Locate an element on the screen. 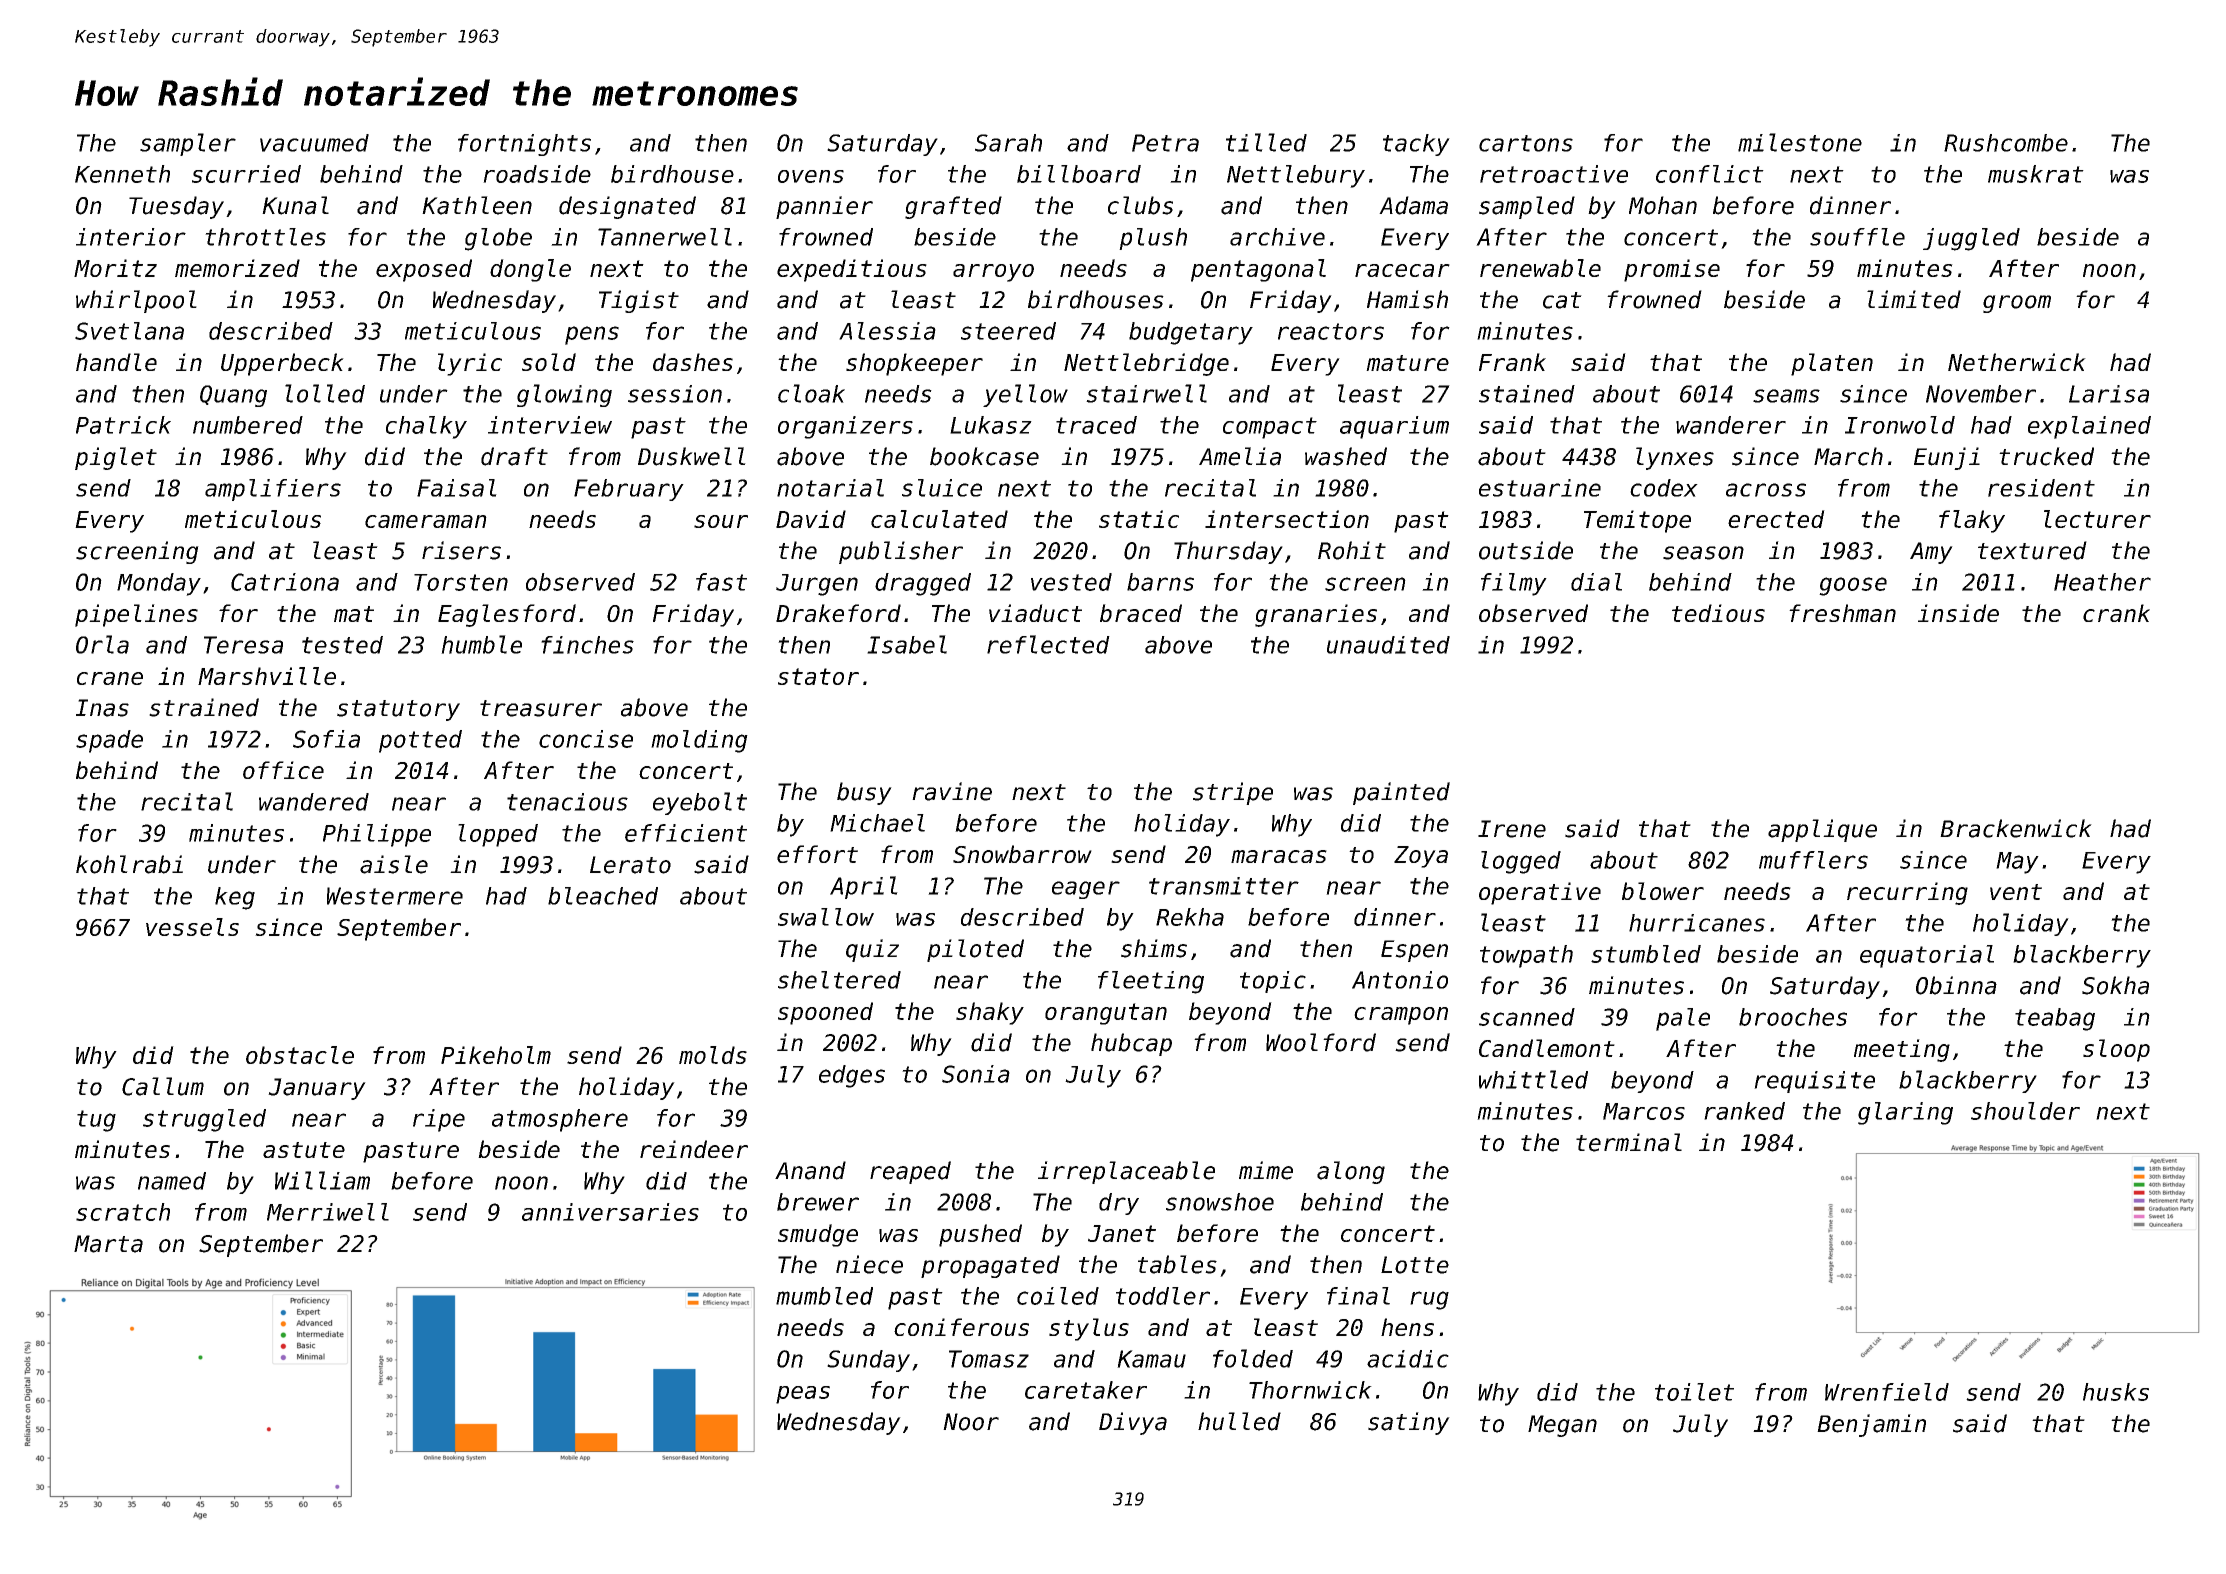  numbered is located at coordinates (248, 425).
